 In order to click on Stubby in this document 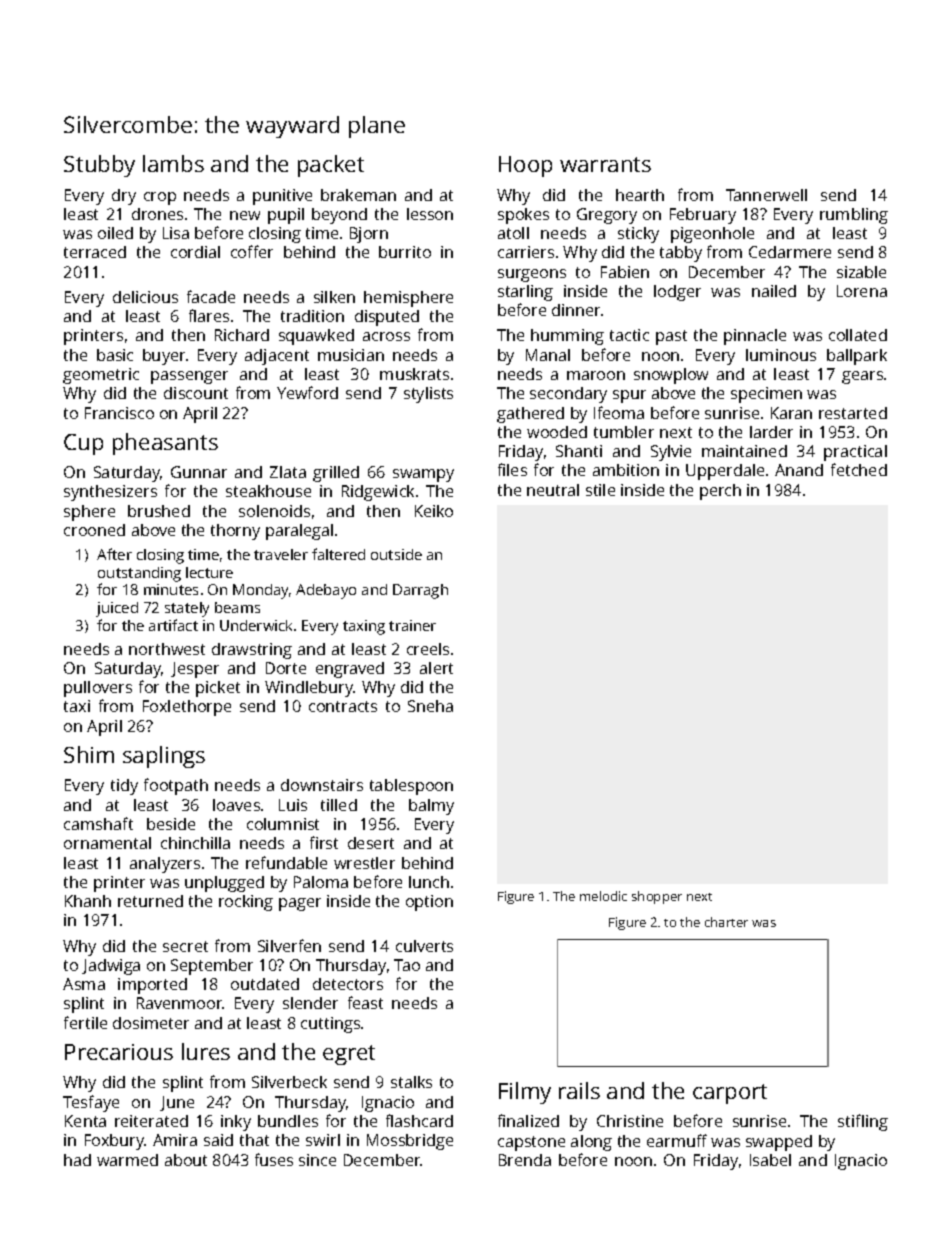, I will do `click(99, 166)`.
